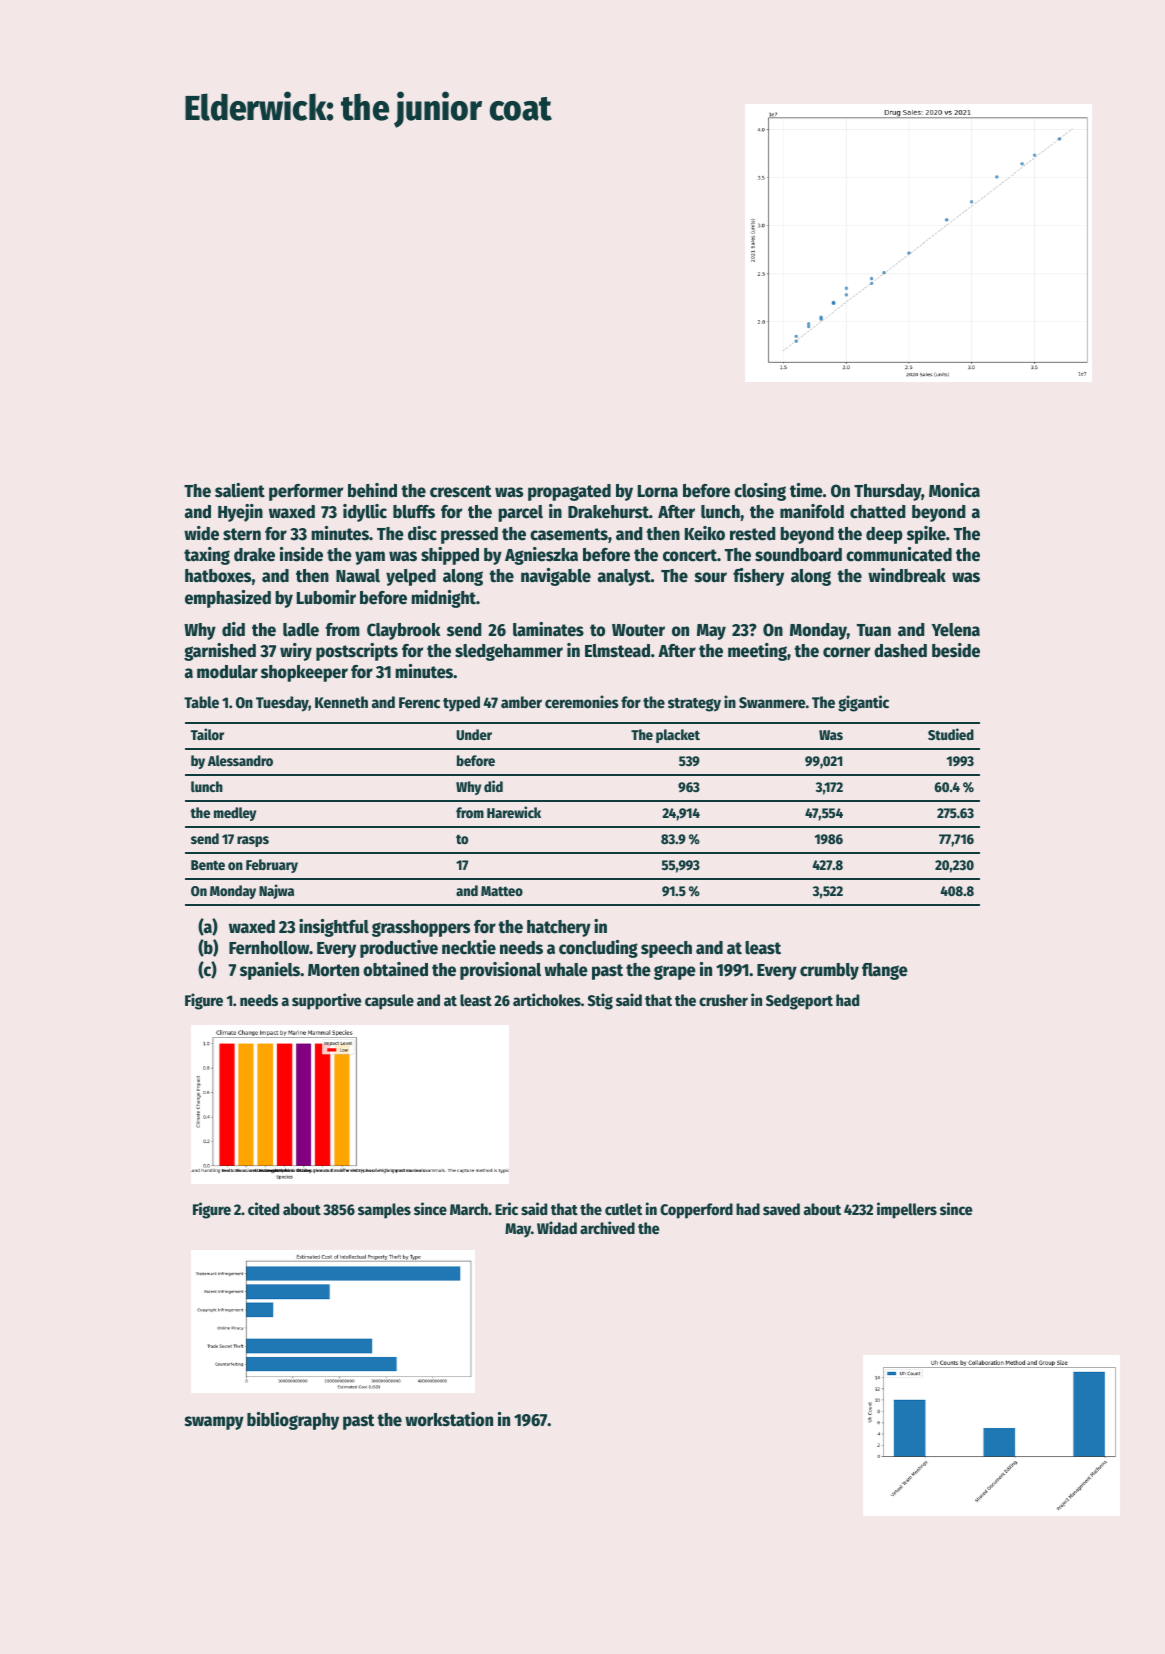  Describe the element at coordinates (607, 1227) in the screenshot. I see `archived` at that location.
